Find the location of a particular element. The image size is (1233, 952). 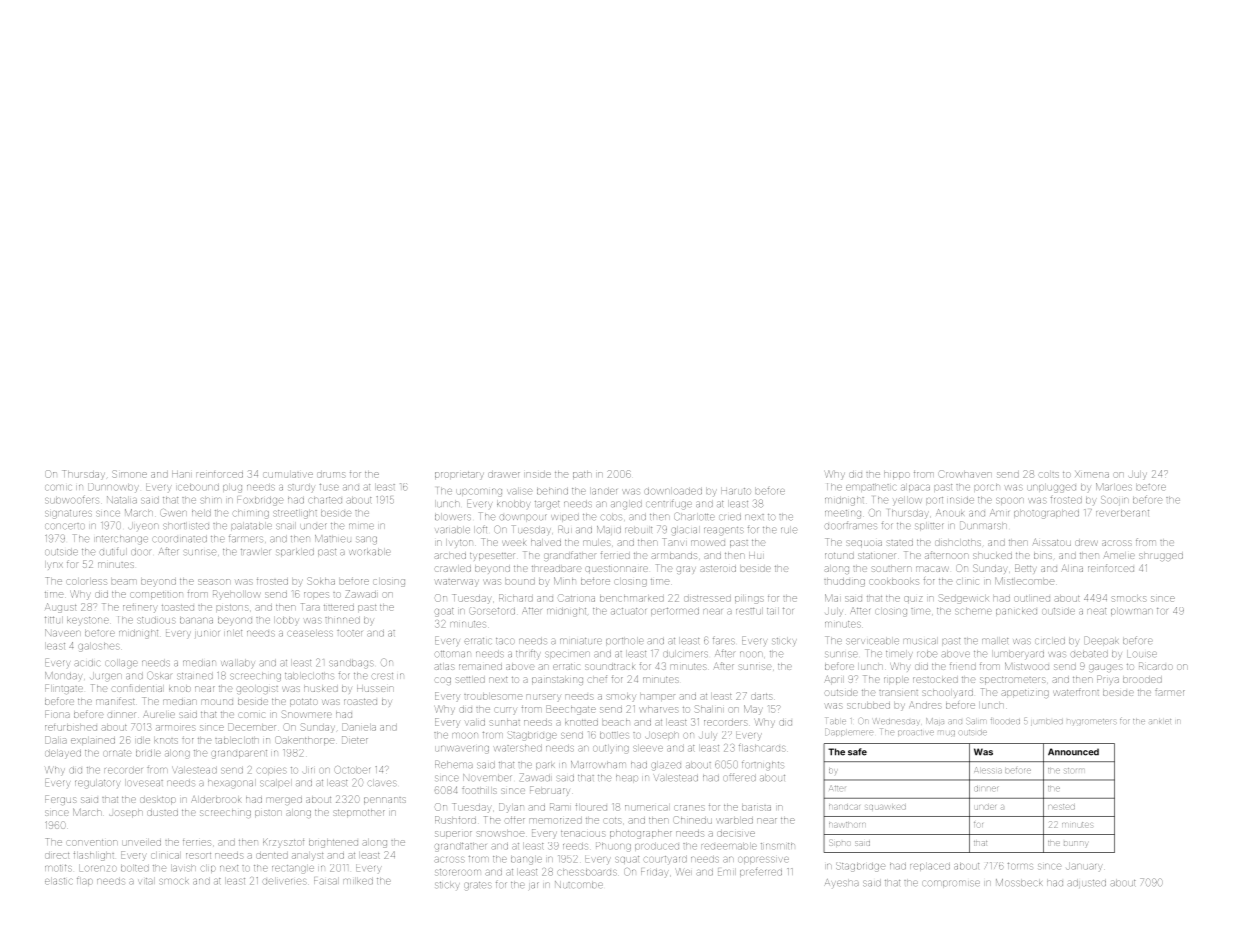

vital is located at coordinates (145, 881).
